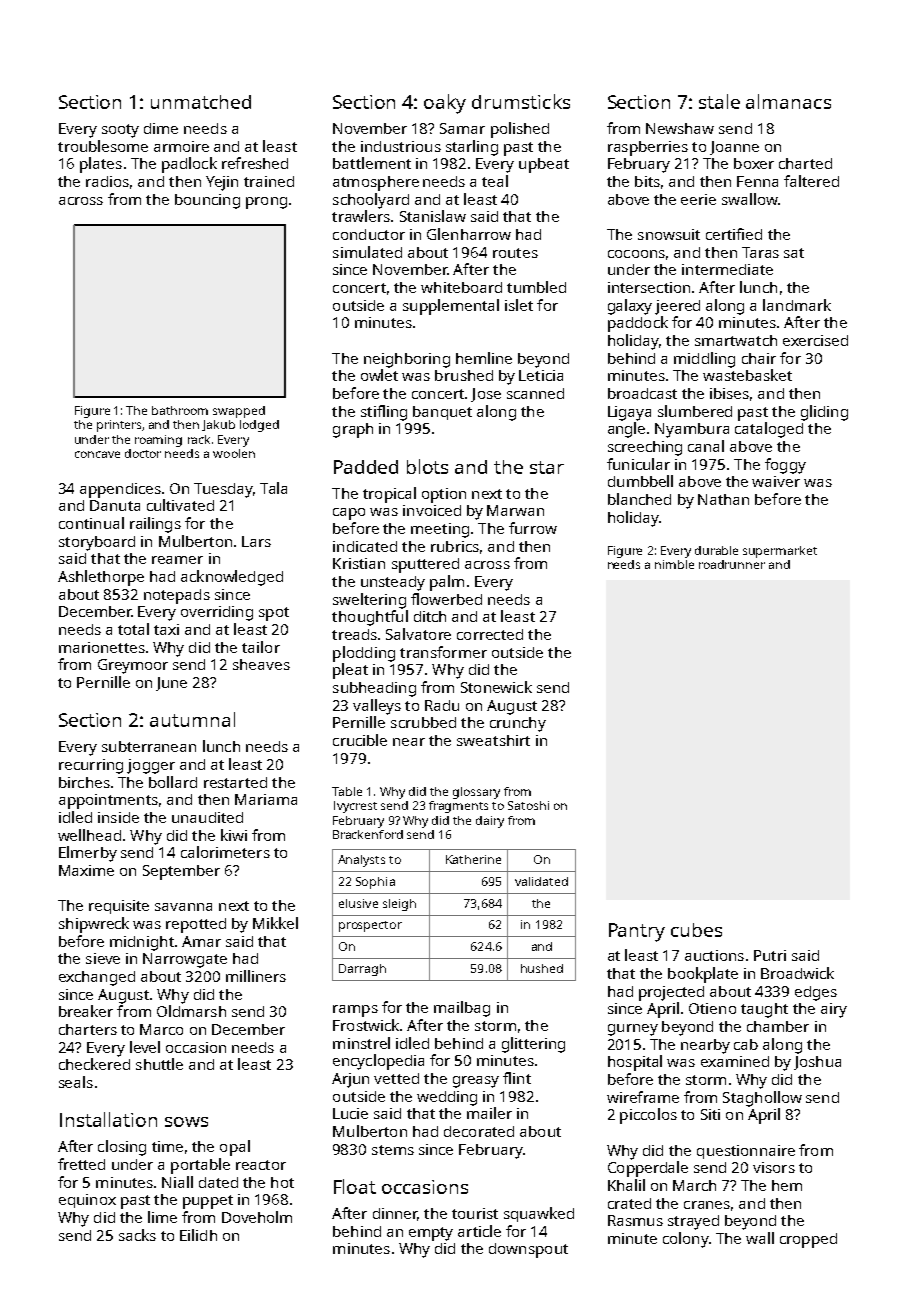 This page has width=908, height=1316. I want to click on unsteady, so click(393, 583).
